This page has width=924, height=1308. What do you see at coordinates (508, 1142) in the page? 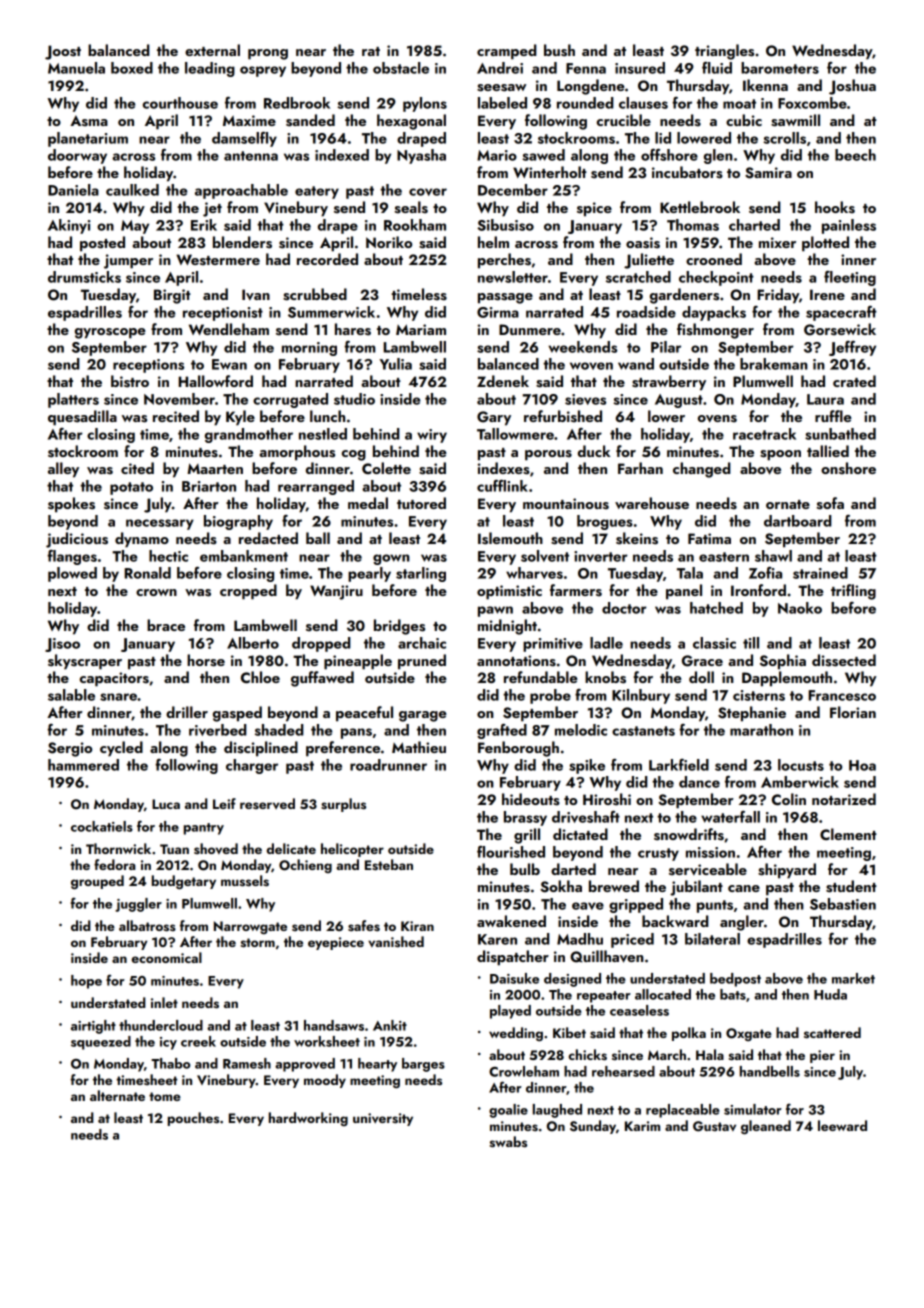
I see `swabs` at bounding box center [508, 1142].
